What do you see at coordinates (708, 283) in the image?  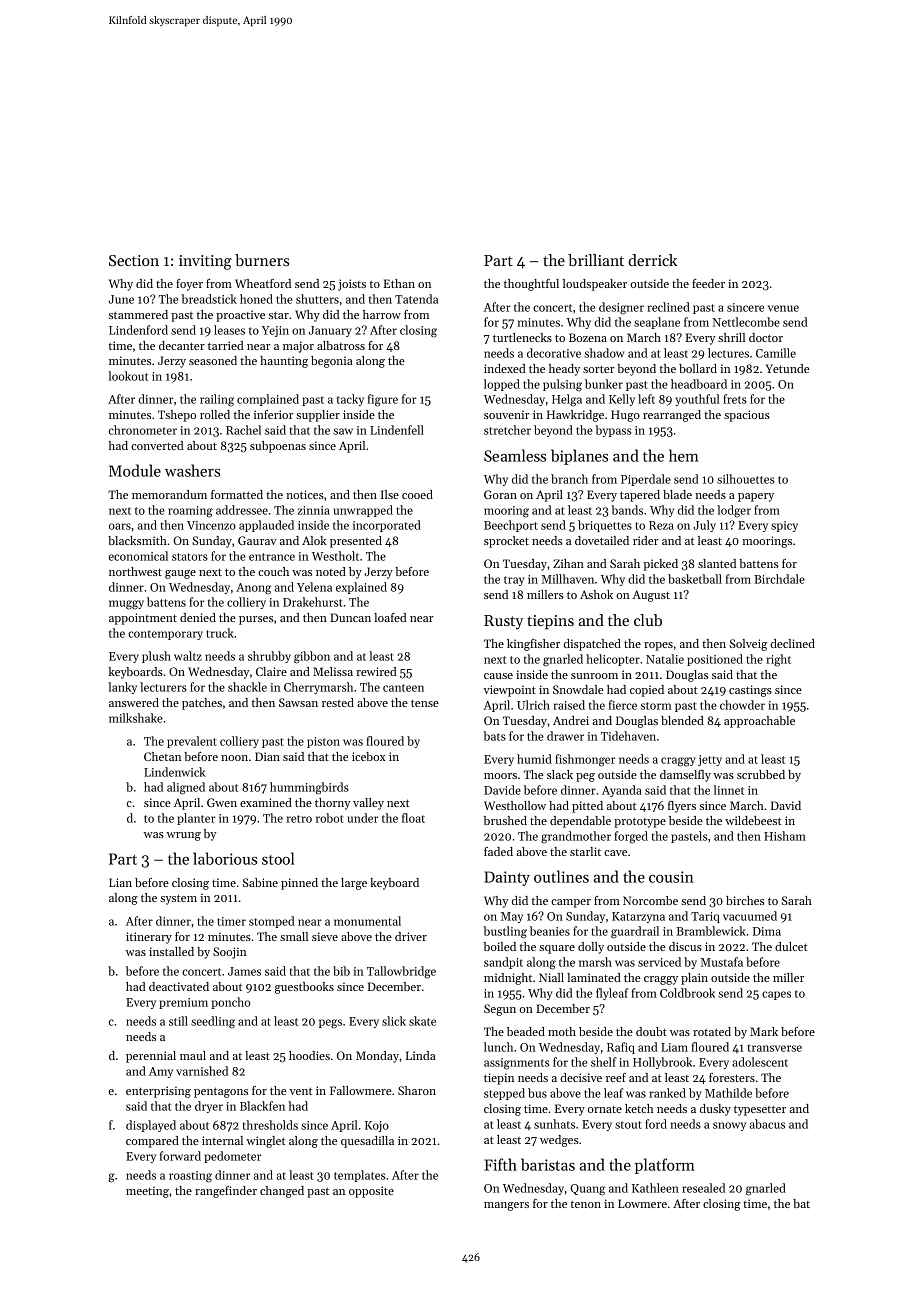 I see `feeder` at bounding box center [708, 283].
